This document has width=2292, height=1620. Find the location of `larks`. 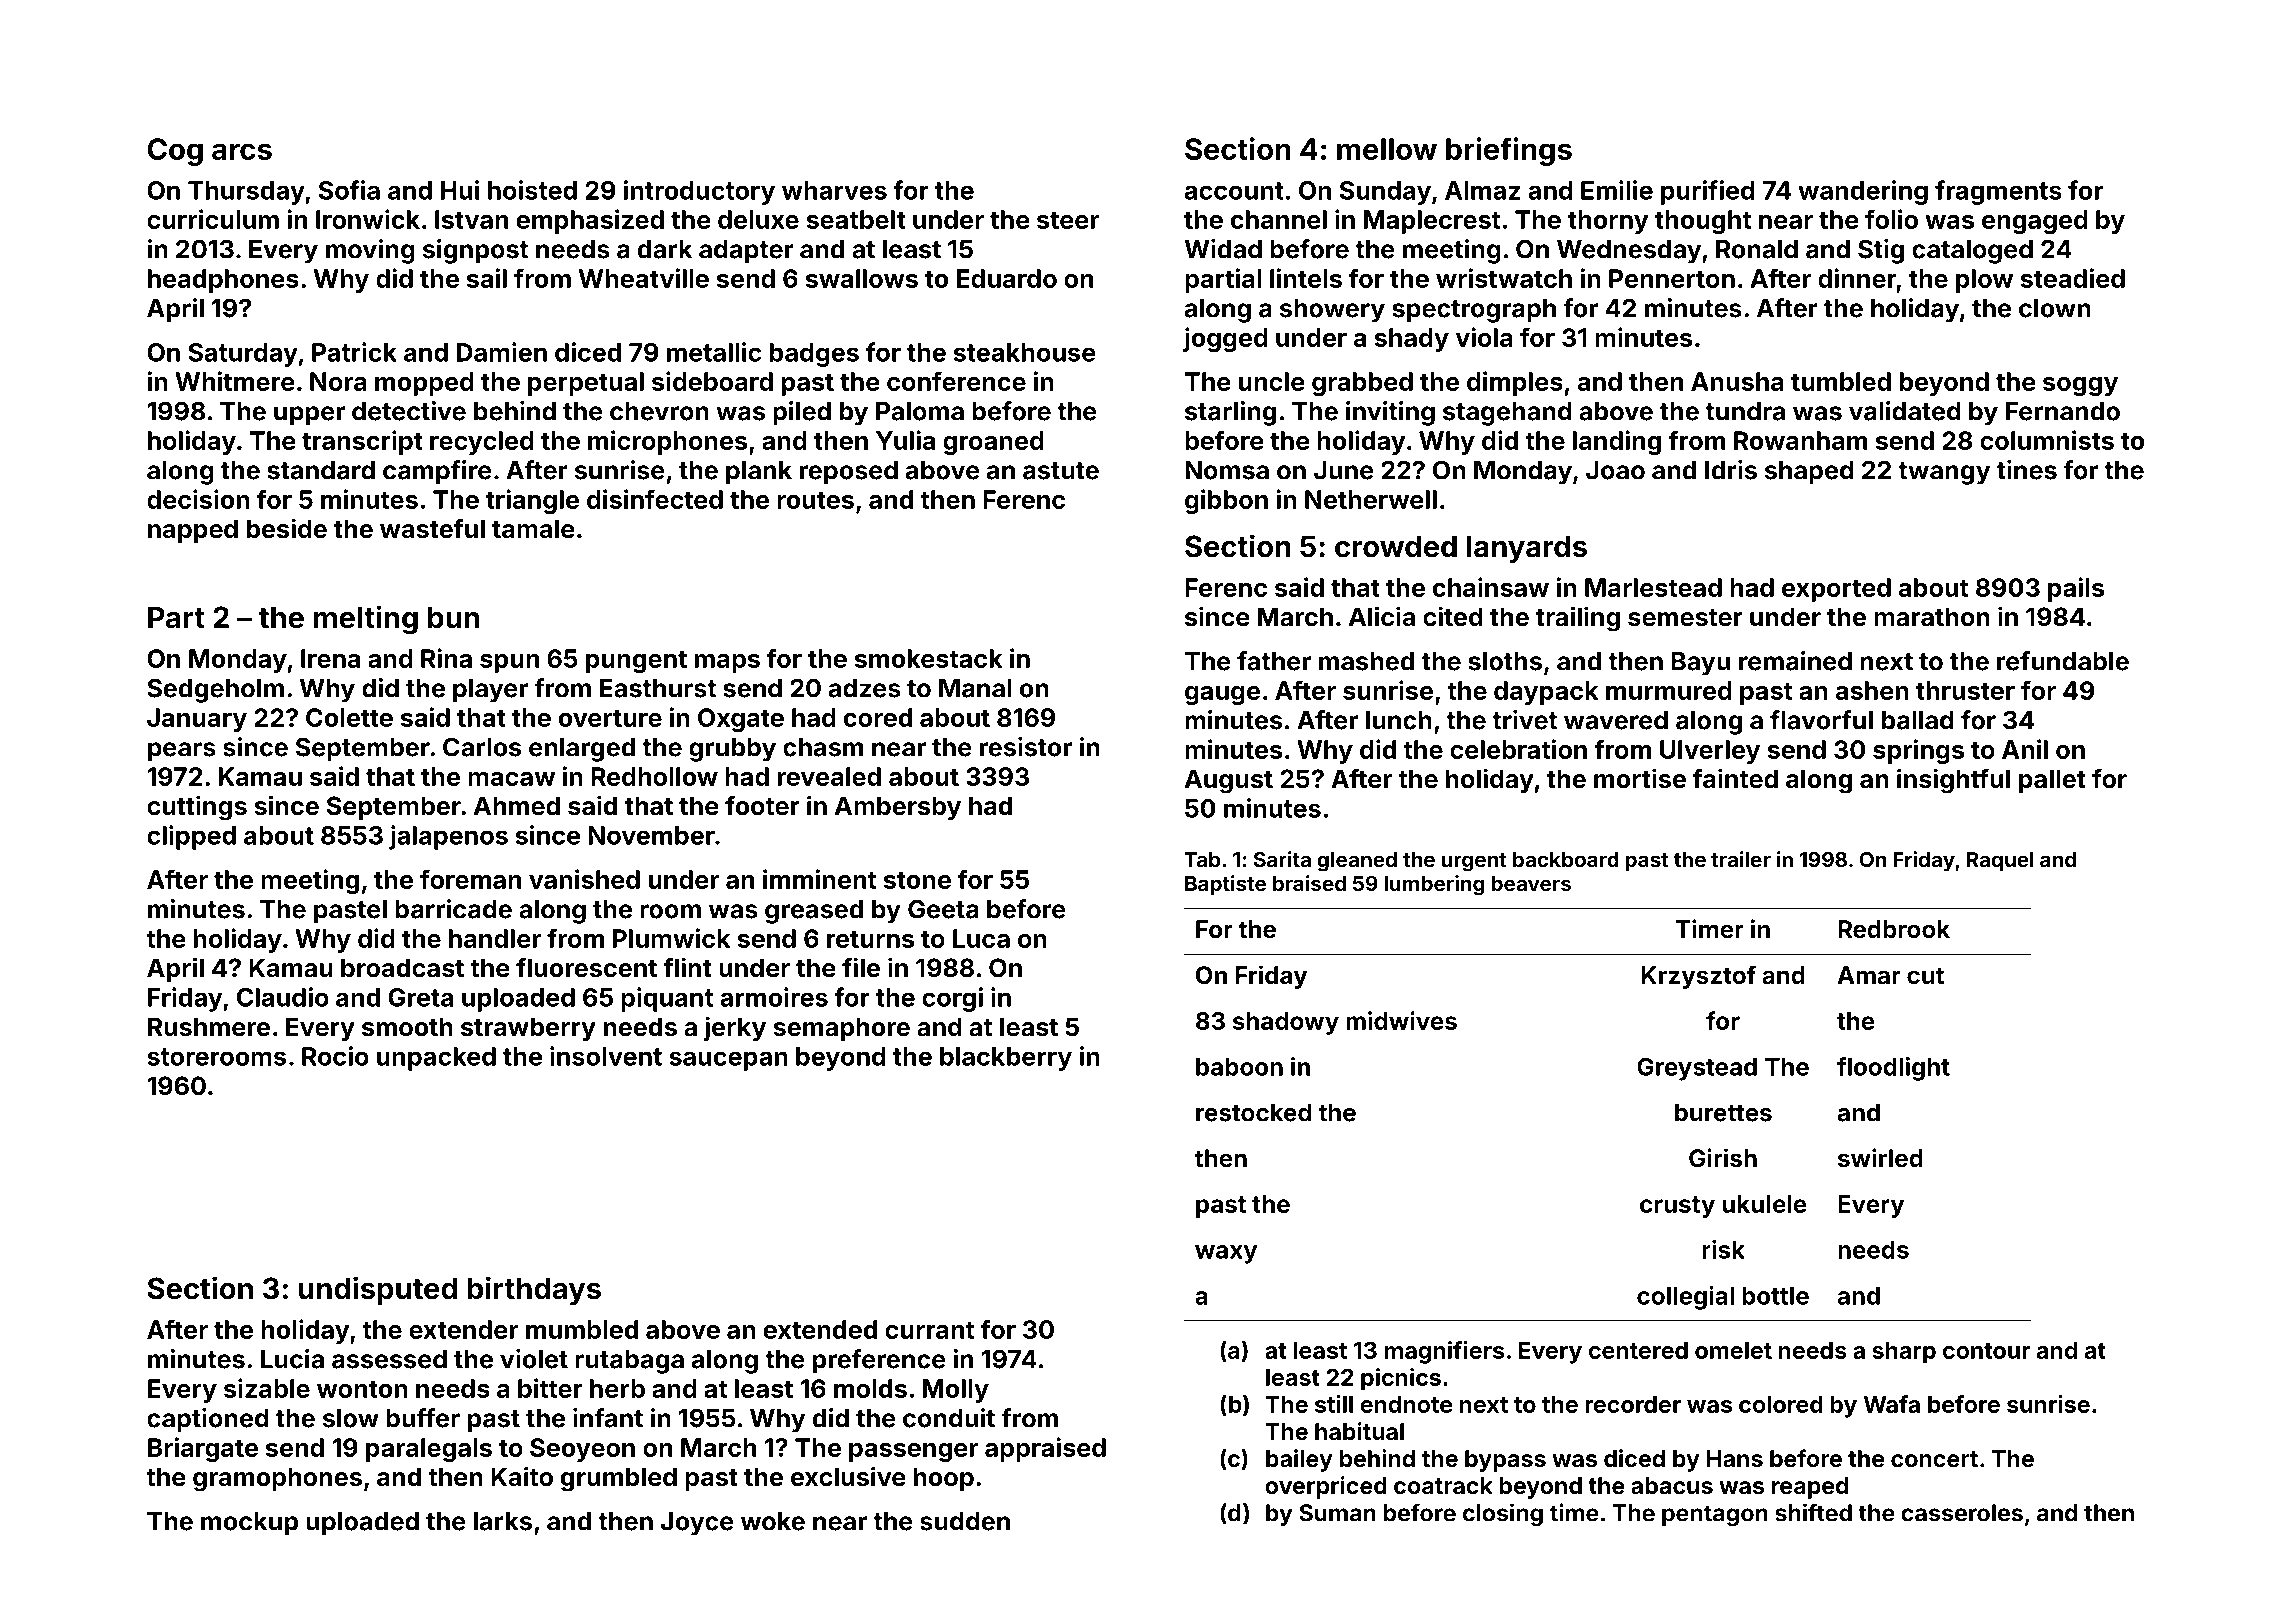

larks is located at coordinates (503, 1521).
